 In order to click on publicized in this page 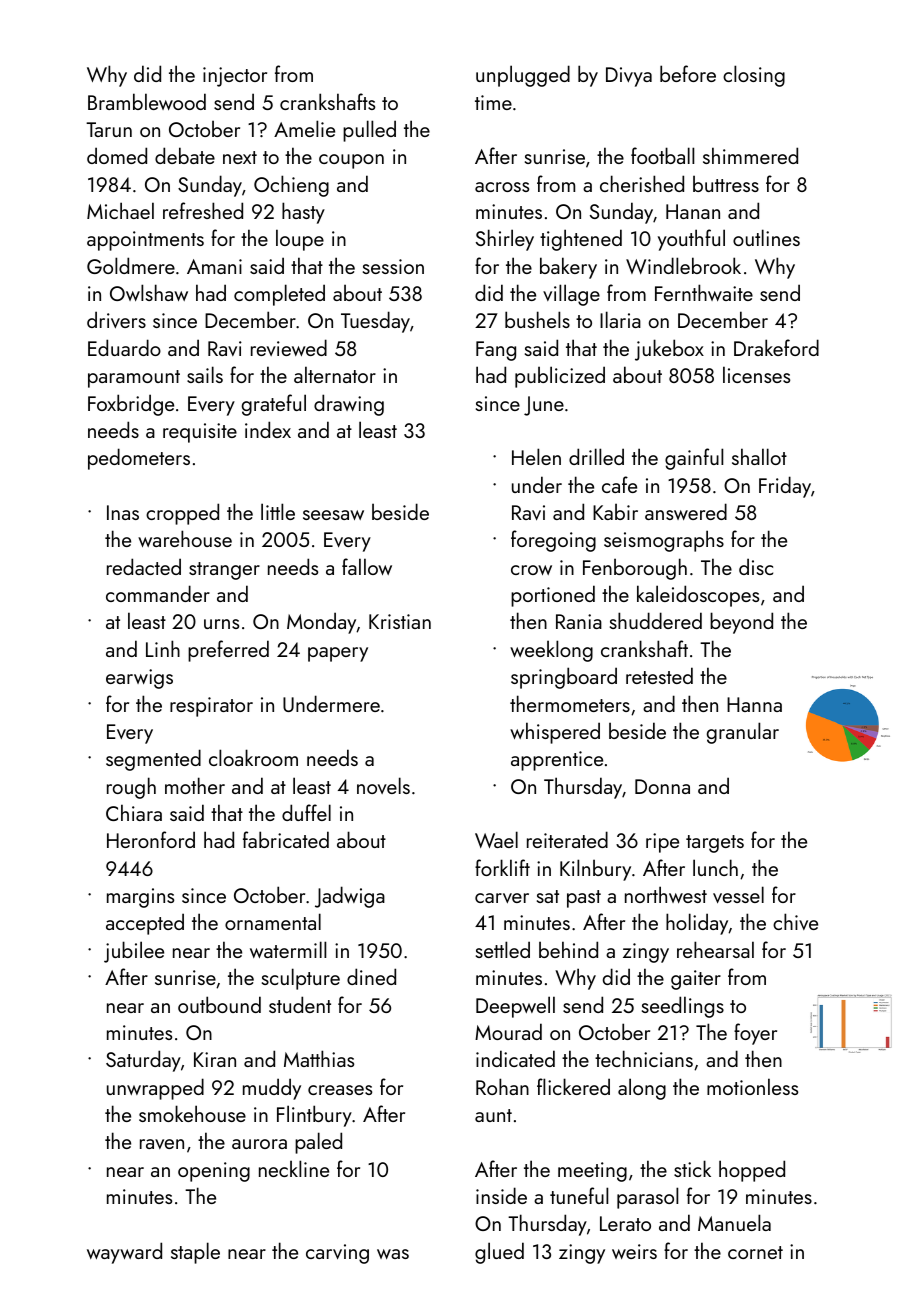, I will do `click(560, 377)`.
